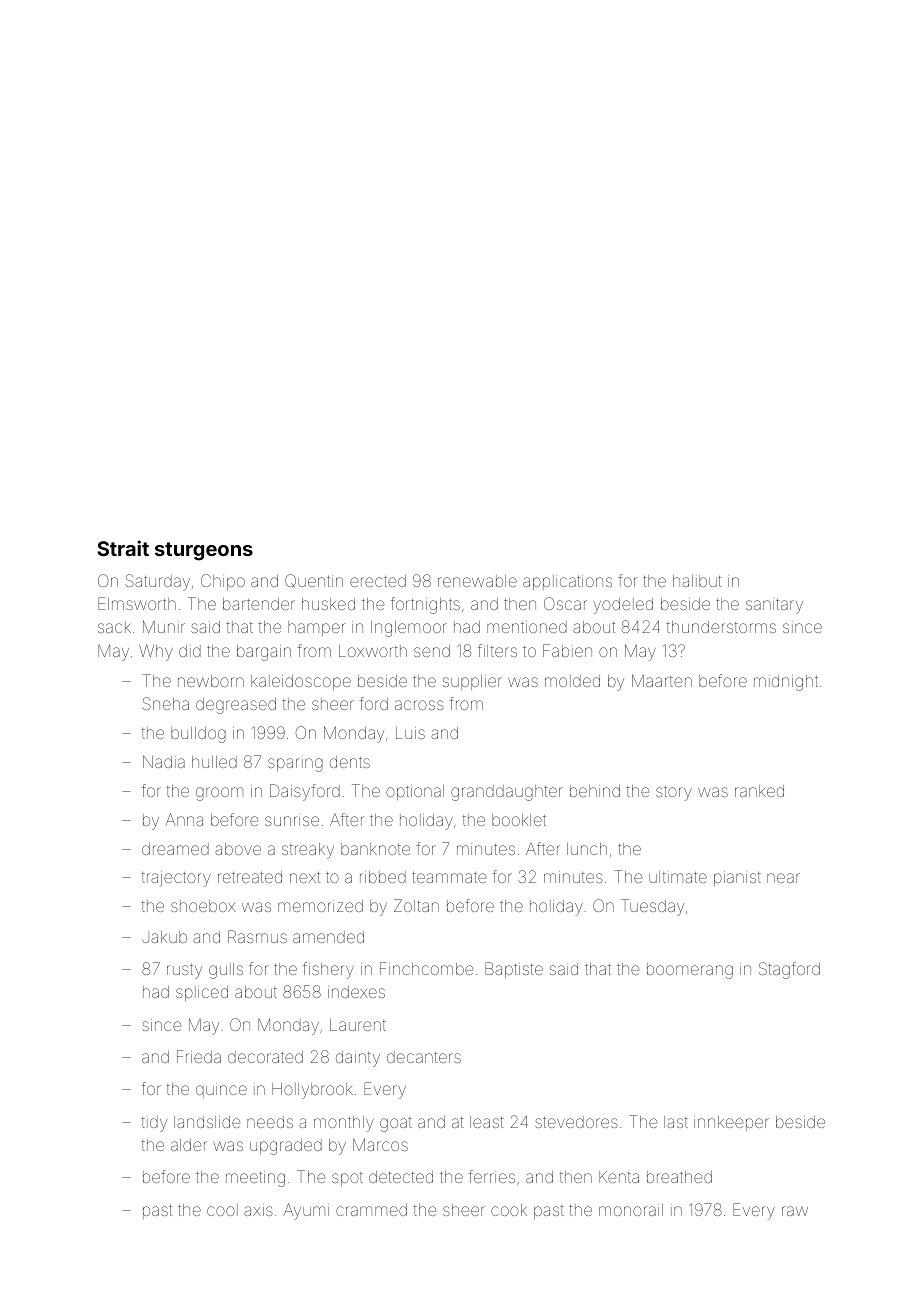 This image has width=924, height=1314. I want to click on Luis, so click(410, 733).
